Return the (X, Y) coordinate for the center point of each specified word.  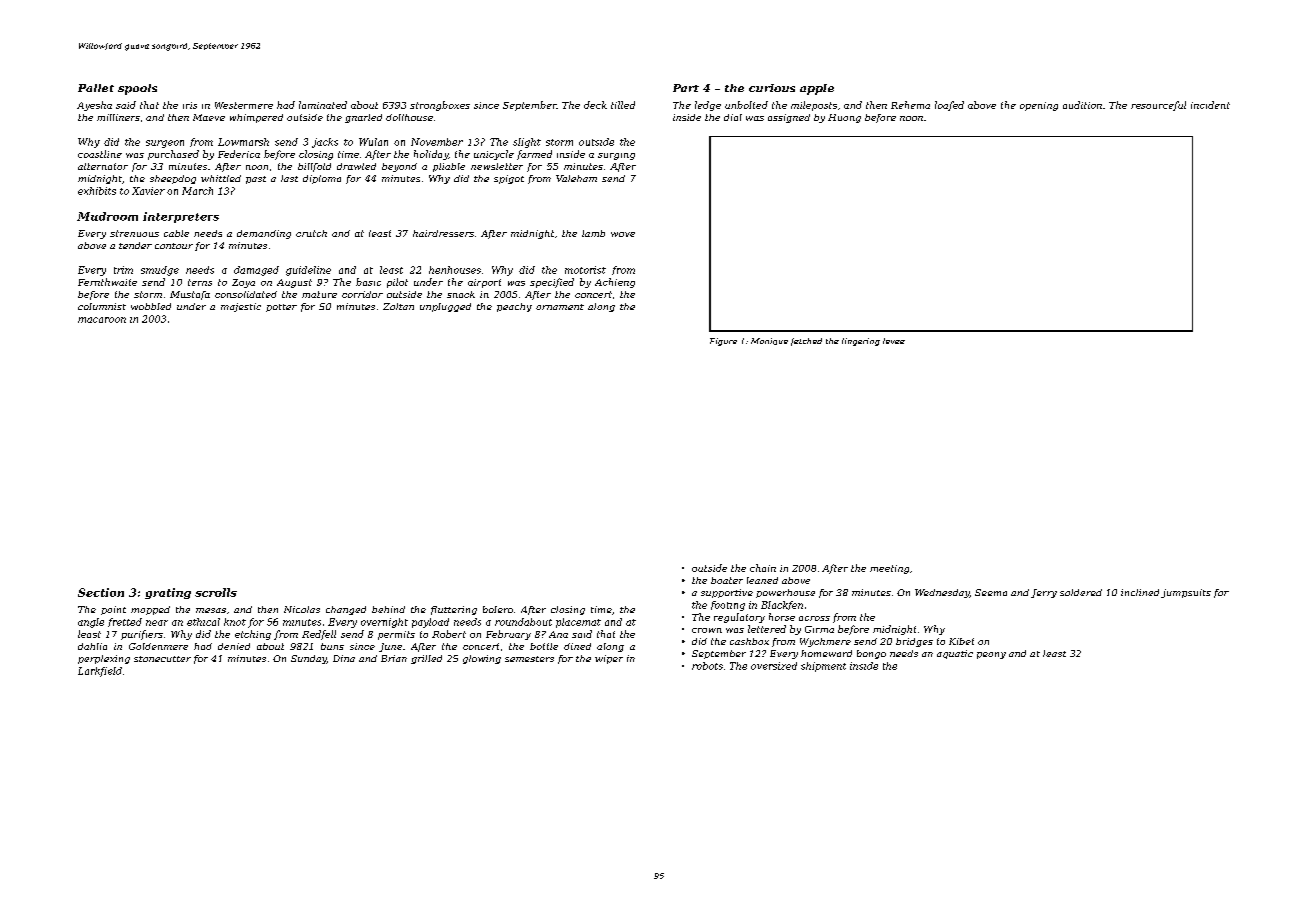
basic (368, 282)
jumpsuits (1186, 593)
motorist (585, 270)
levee (894, 341)
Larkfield (100, 672)
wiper (609, 659)
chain (763, 568)
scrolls (216, 592)
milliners (118, 117)
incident (1210, 105)
